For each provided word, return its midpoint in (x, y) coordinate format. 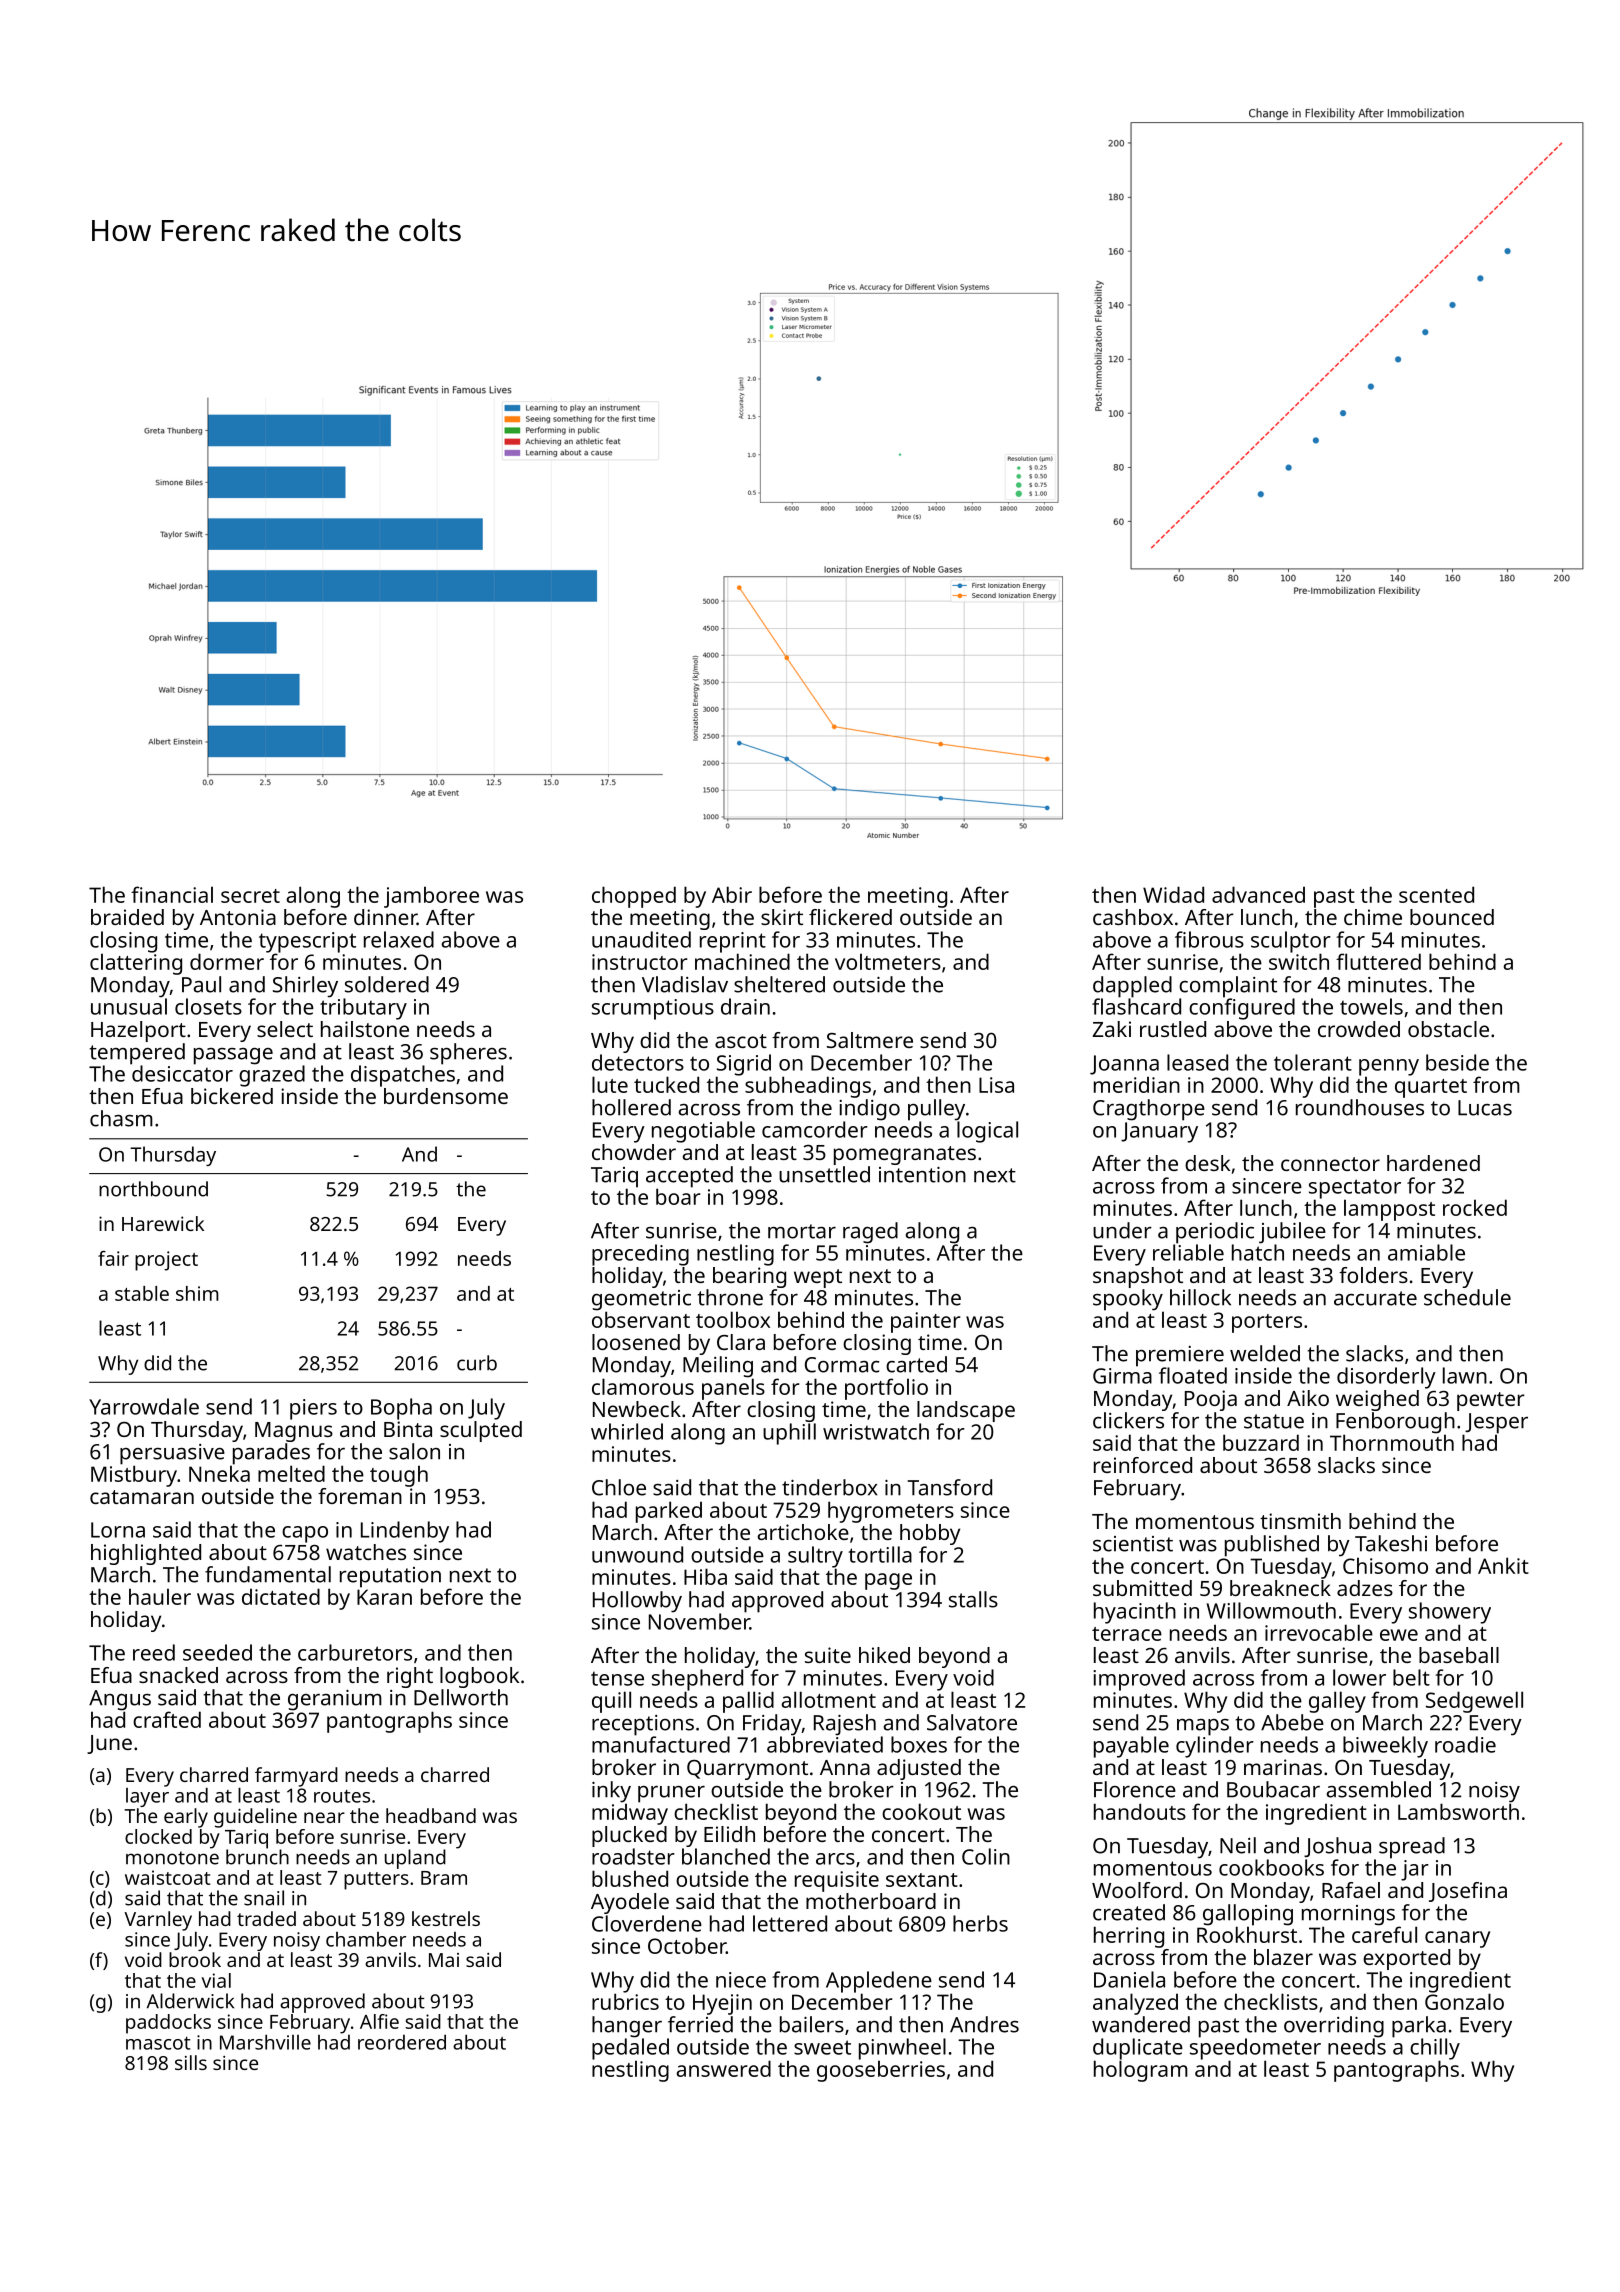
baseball (1459, 1655)
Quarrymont (747, 1769)
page (888, 1581)
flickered (850, 917)
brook (195, 1959)
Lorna (118, 1530)
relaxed (399, 939)
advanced (1258, 894)
